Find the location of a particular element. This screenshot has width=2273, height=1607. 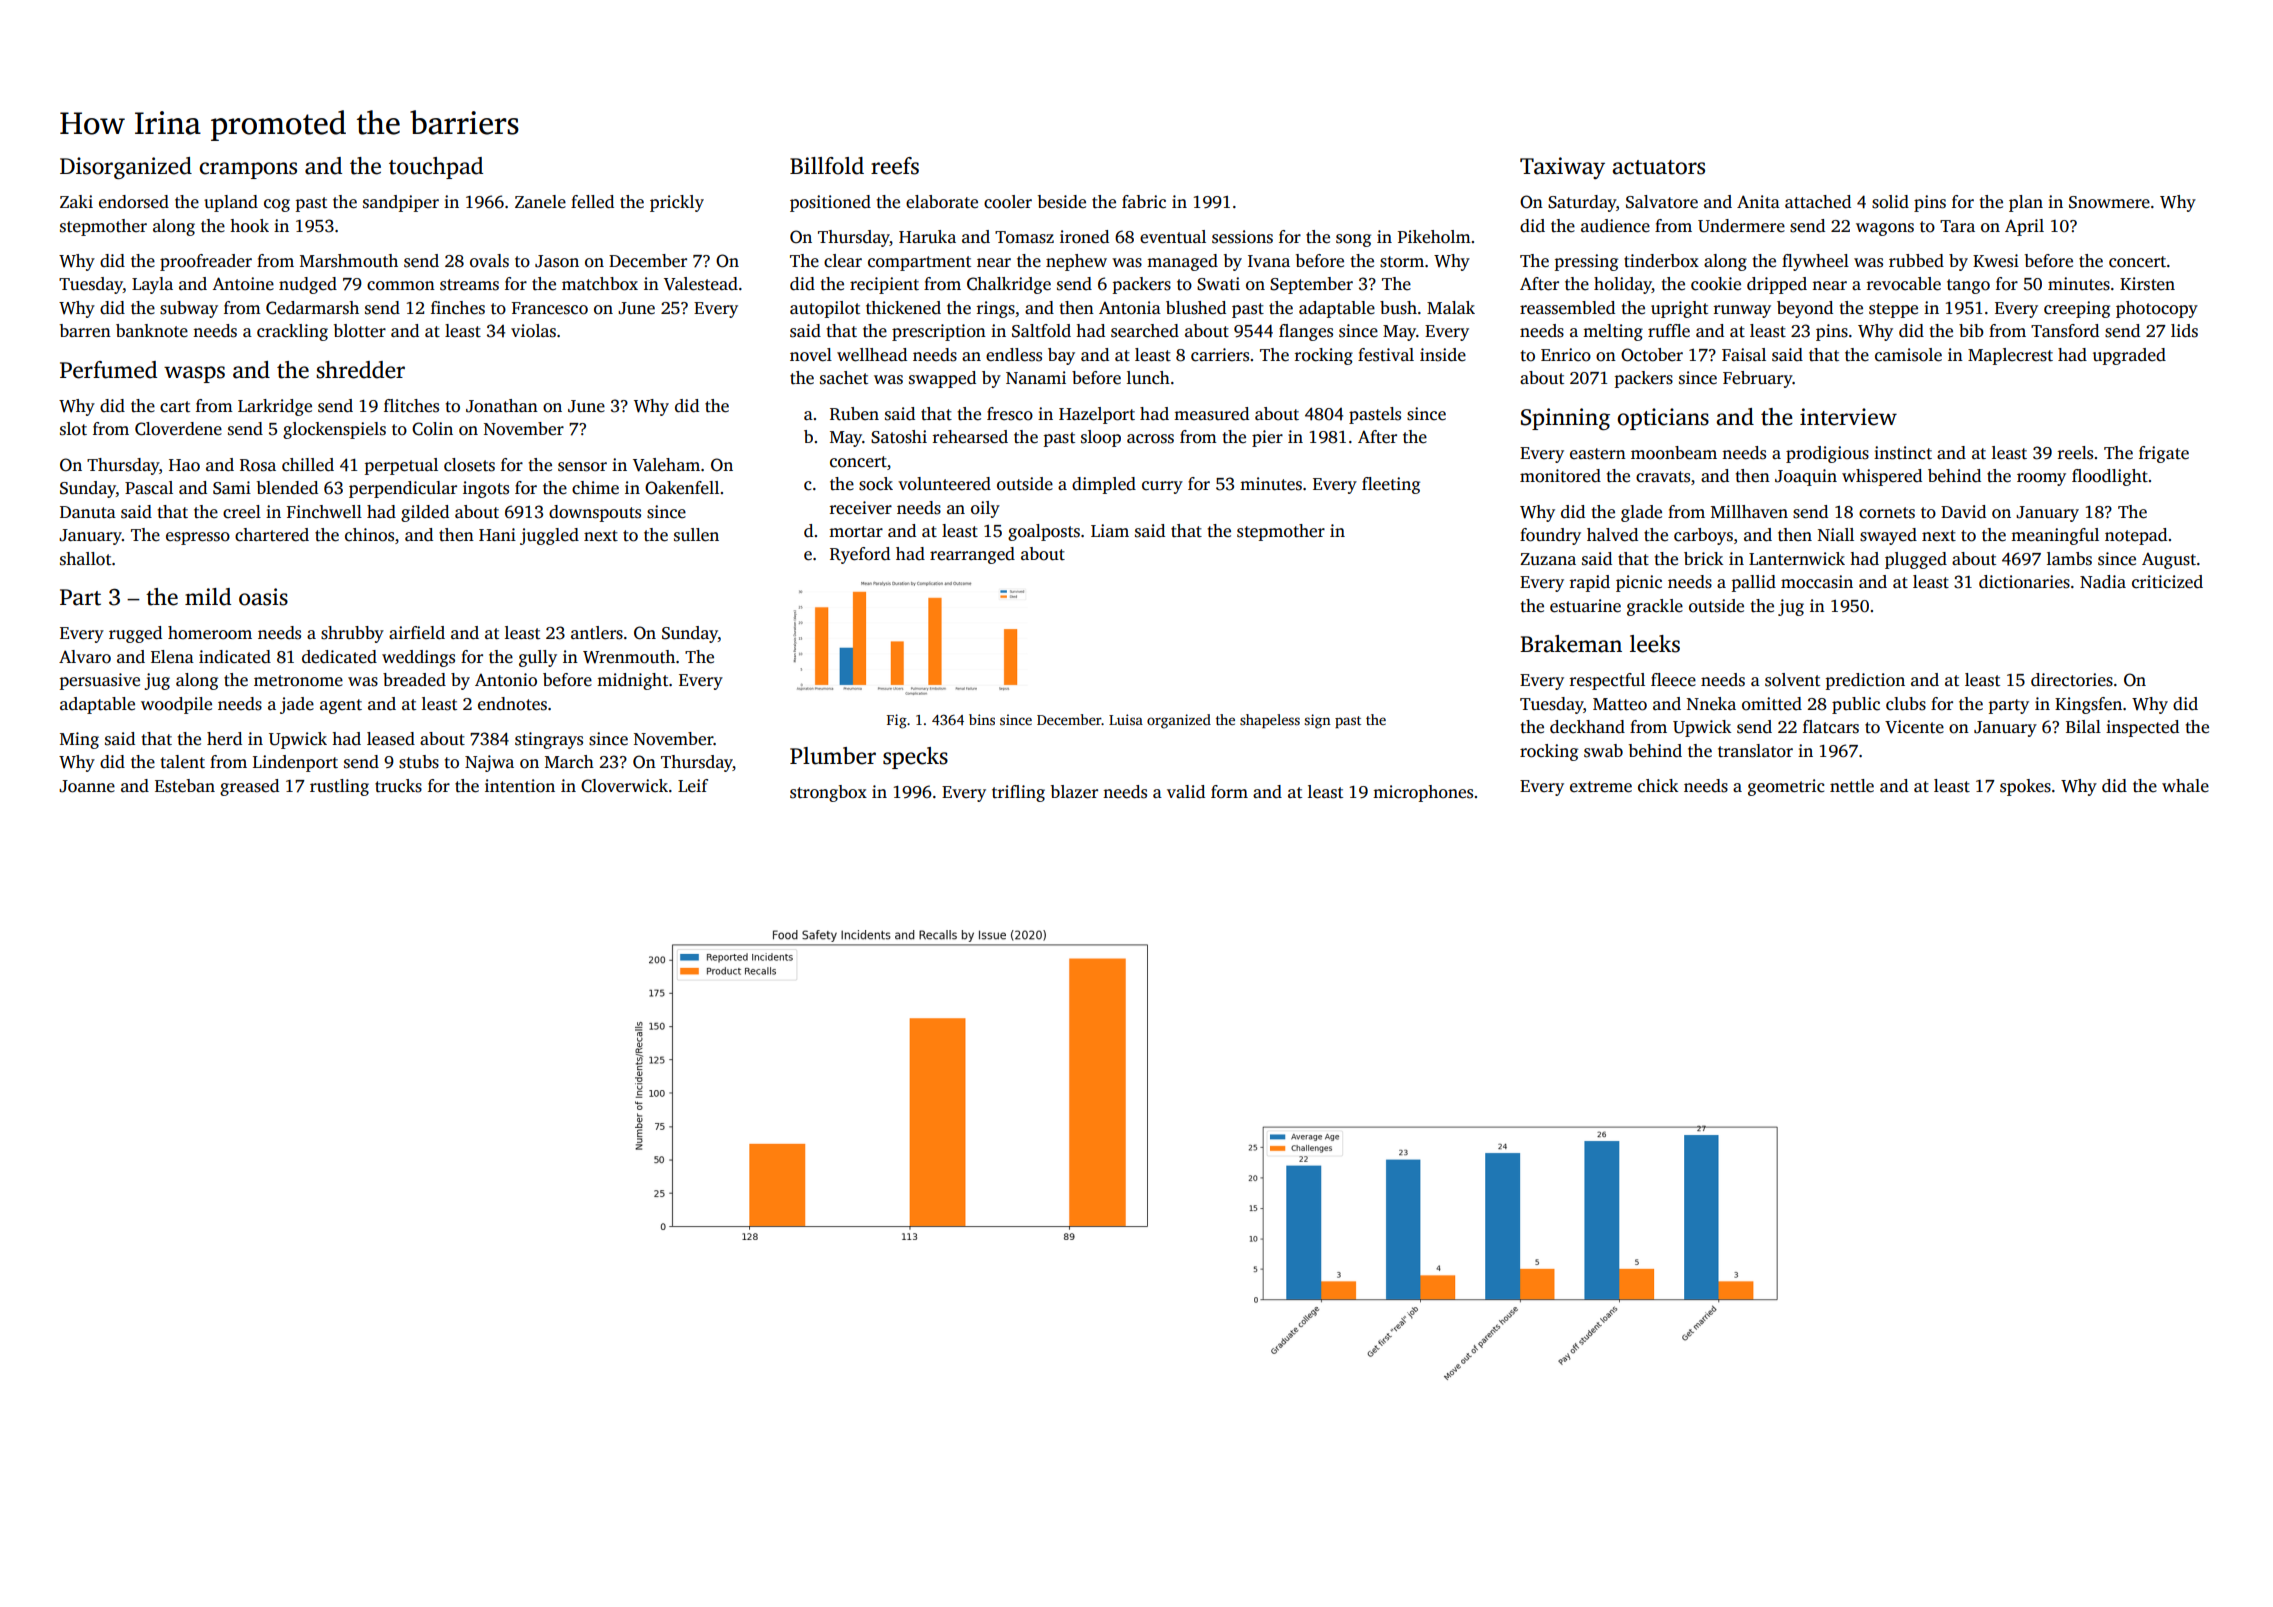

criticized is located at coordinates (2167, 582).
